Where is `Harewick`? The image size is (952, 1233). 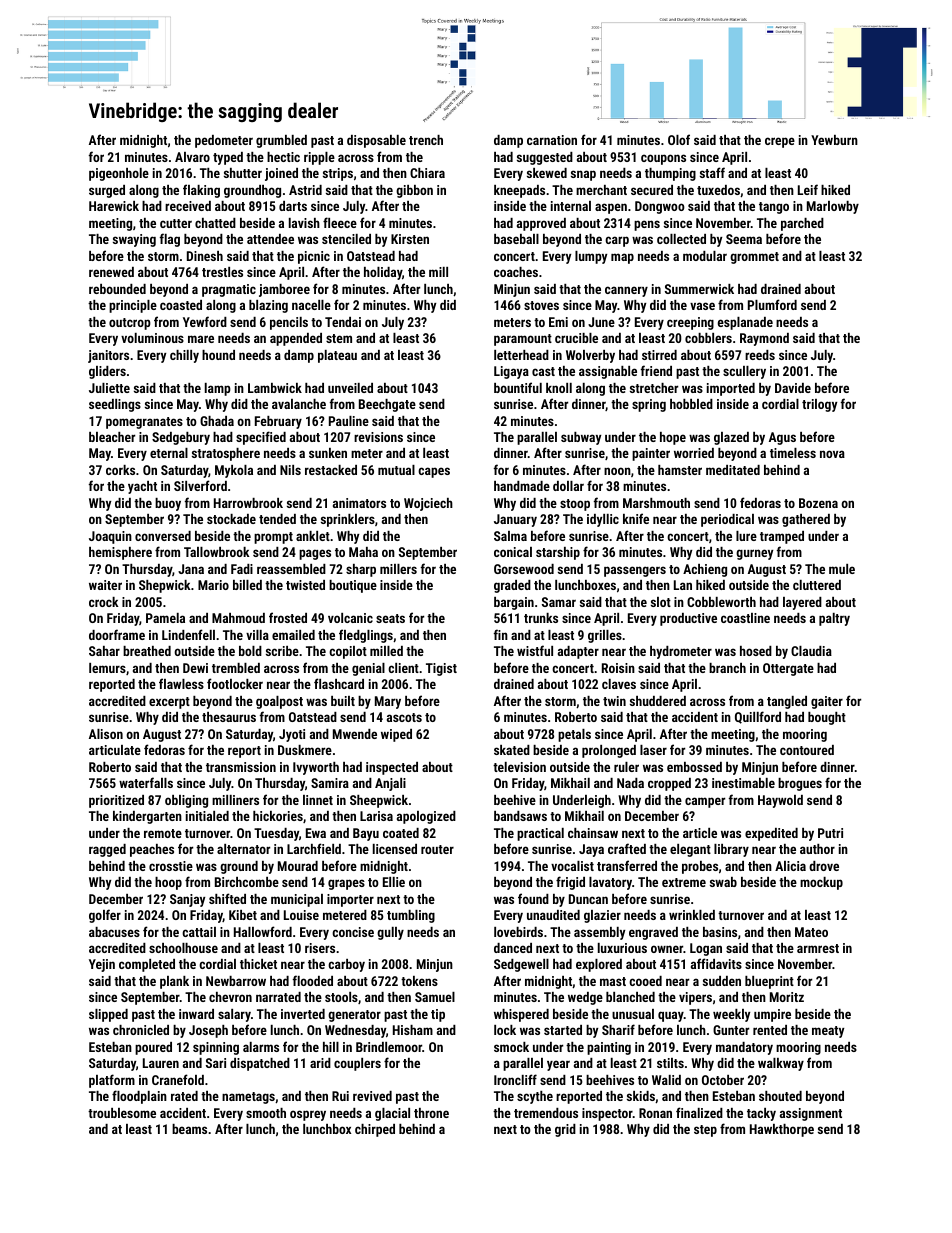
Harewick is located at coordinates (114, 206).
